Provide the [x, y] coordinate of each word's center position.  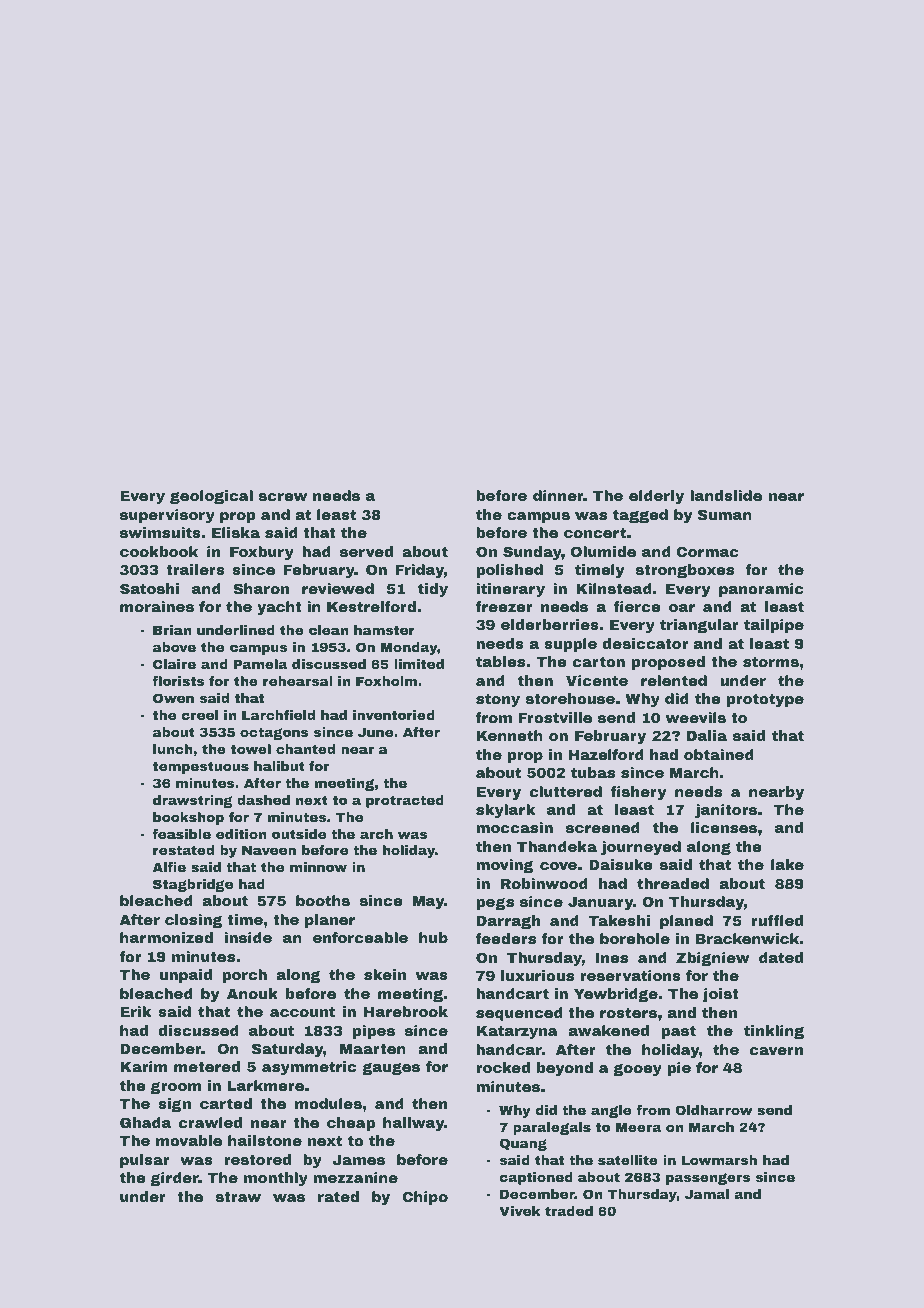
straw [238, 1197]
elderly [656, 497]
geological [211, 497]
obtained [719, 754]
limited [419, 664]
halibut [279, 766]
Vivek [520, 1211]
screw [283, 497]
